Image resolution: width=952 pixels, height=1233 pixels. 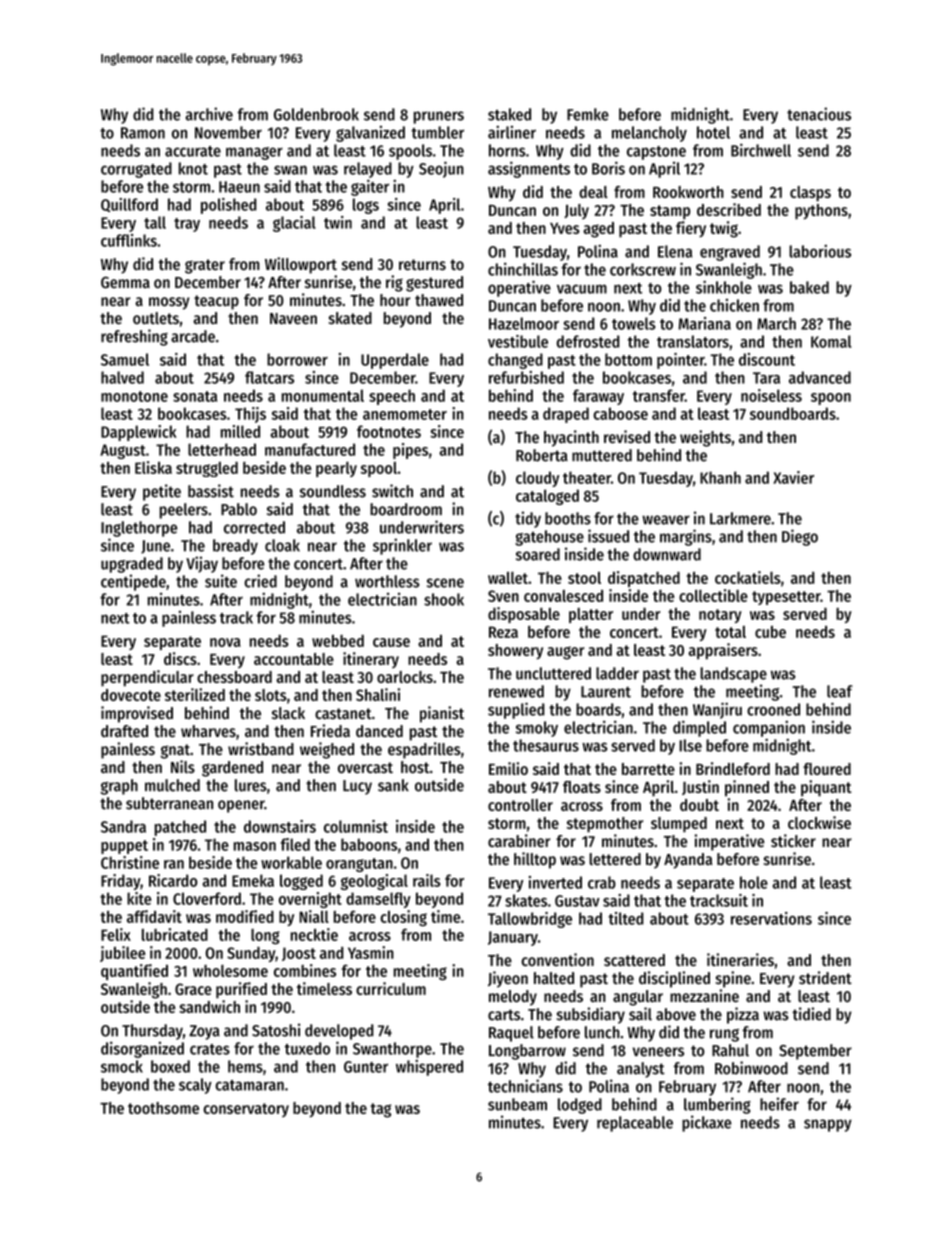 What do you see at coordinates (143, 133) in the image?
I see `Ramon` at bounding box center [143, 133].
